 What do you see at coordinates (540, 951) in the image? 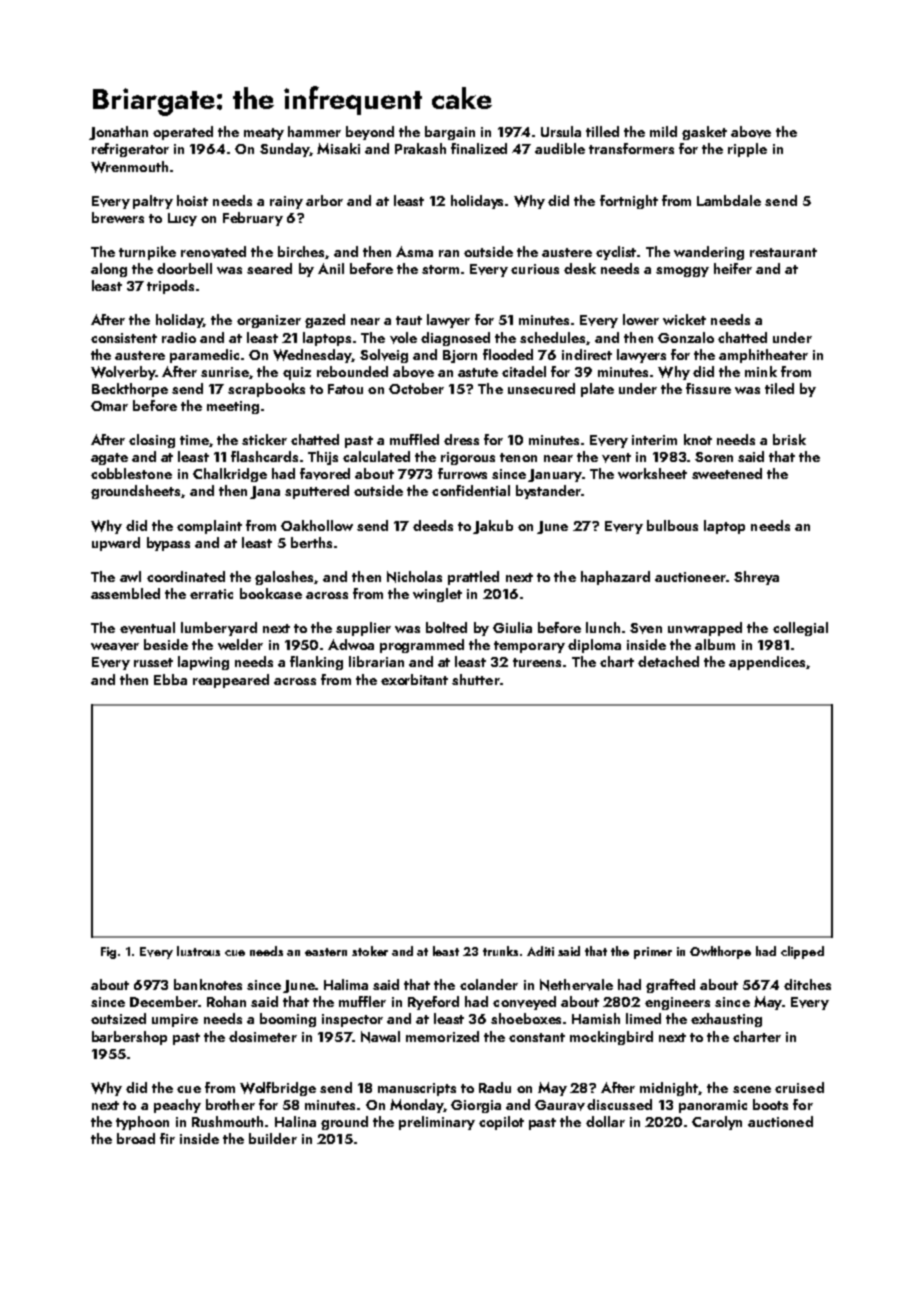
I see `Aditi` at bounding box center [540, 951].
